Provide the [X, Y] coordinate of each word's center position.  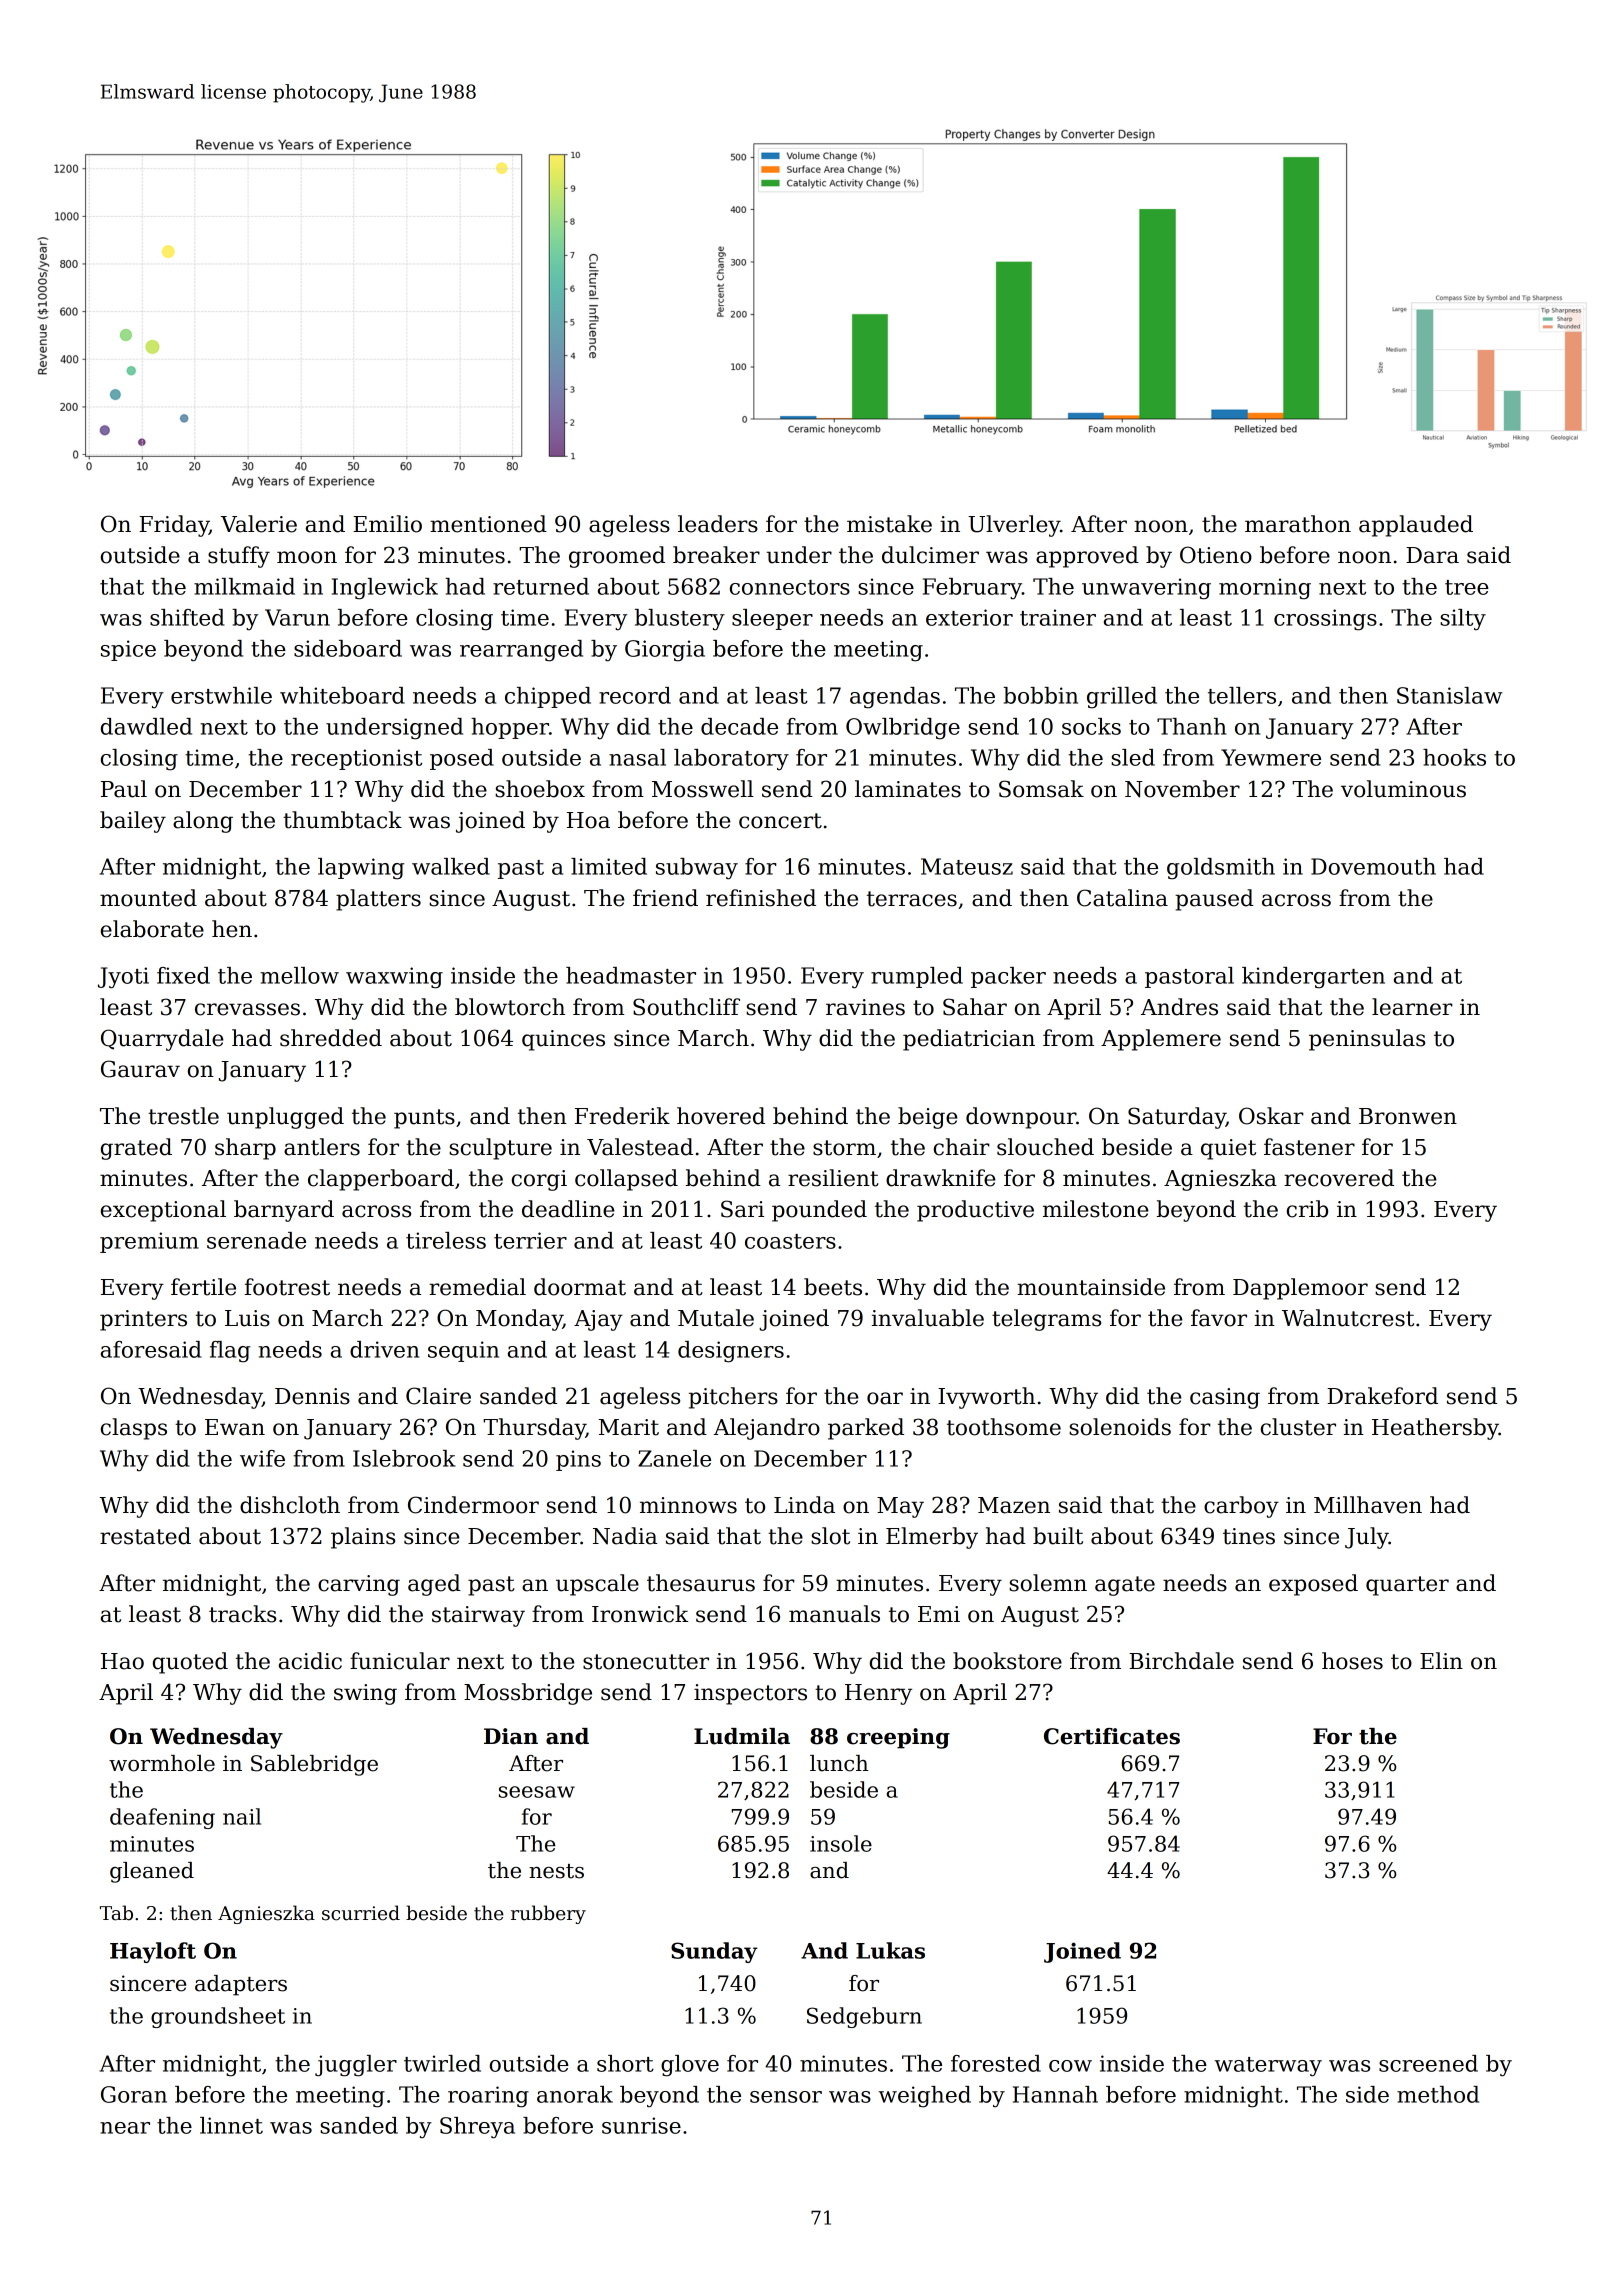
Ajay [598, 1320]
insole [841, 1843]
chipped [548, 697]
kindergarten [1313, 978]
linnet [231, 2125]
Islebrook [404, 1458]
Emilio [387, 524]
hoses [1352, 1661]
